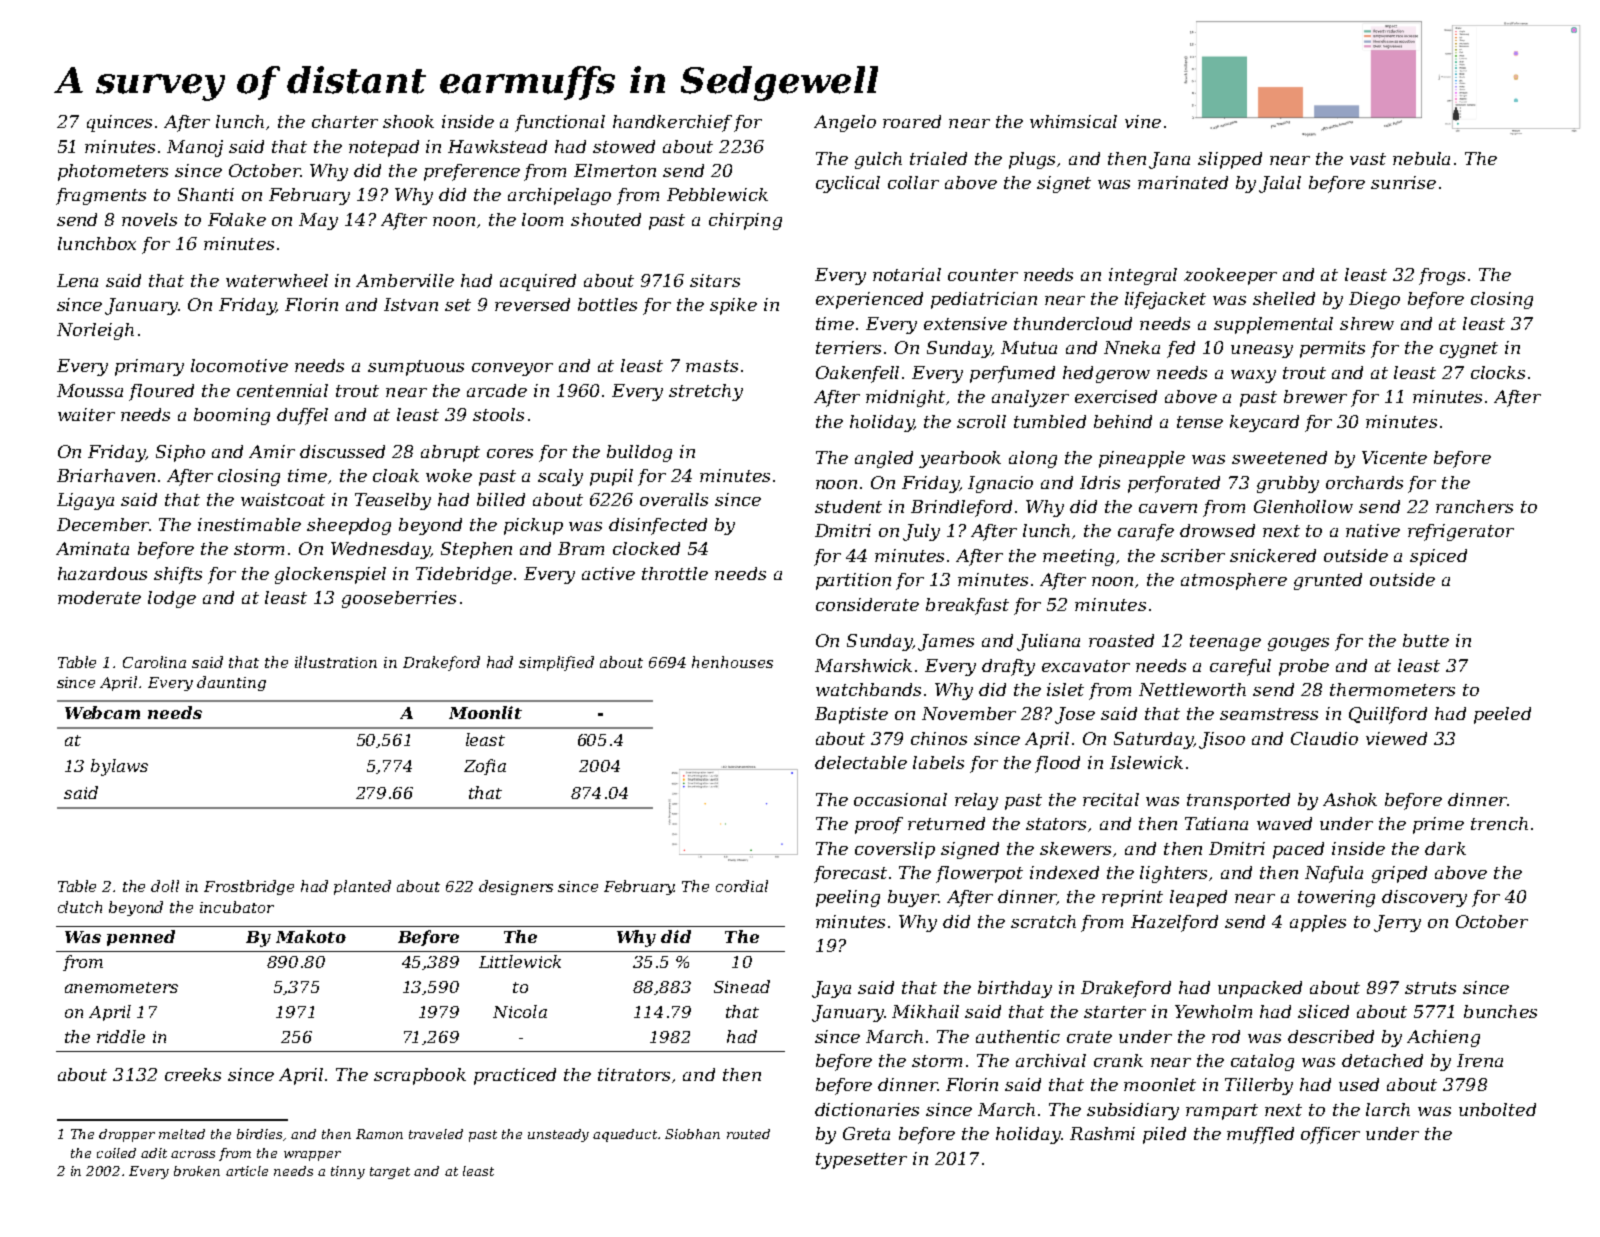  Describe the element at coordinates (1324, 738) in the page. I see `Claudio` at that location.
